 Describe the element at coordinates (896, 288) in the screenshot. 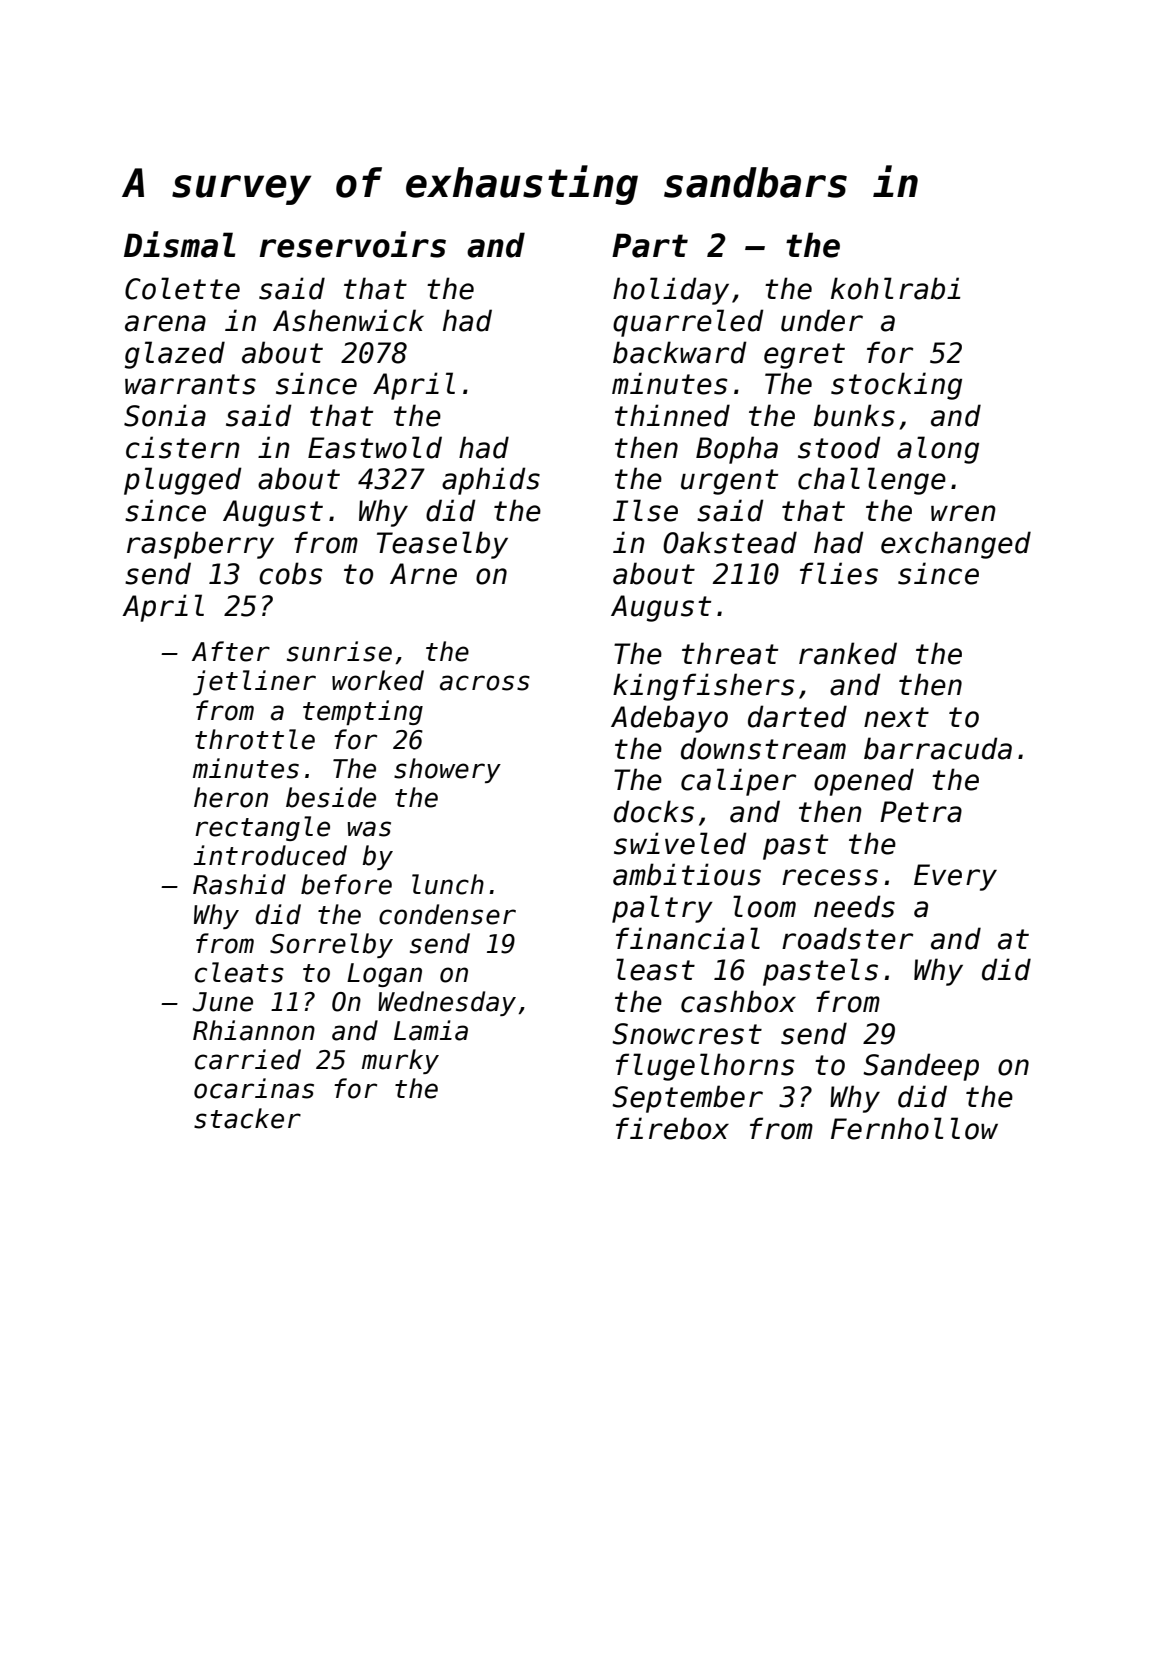

I see `kohlrabi` at that location.
